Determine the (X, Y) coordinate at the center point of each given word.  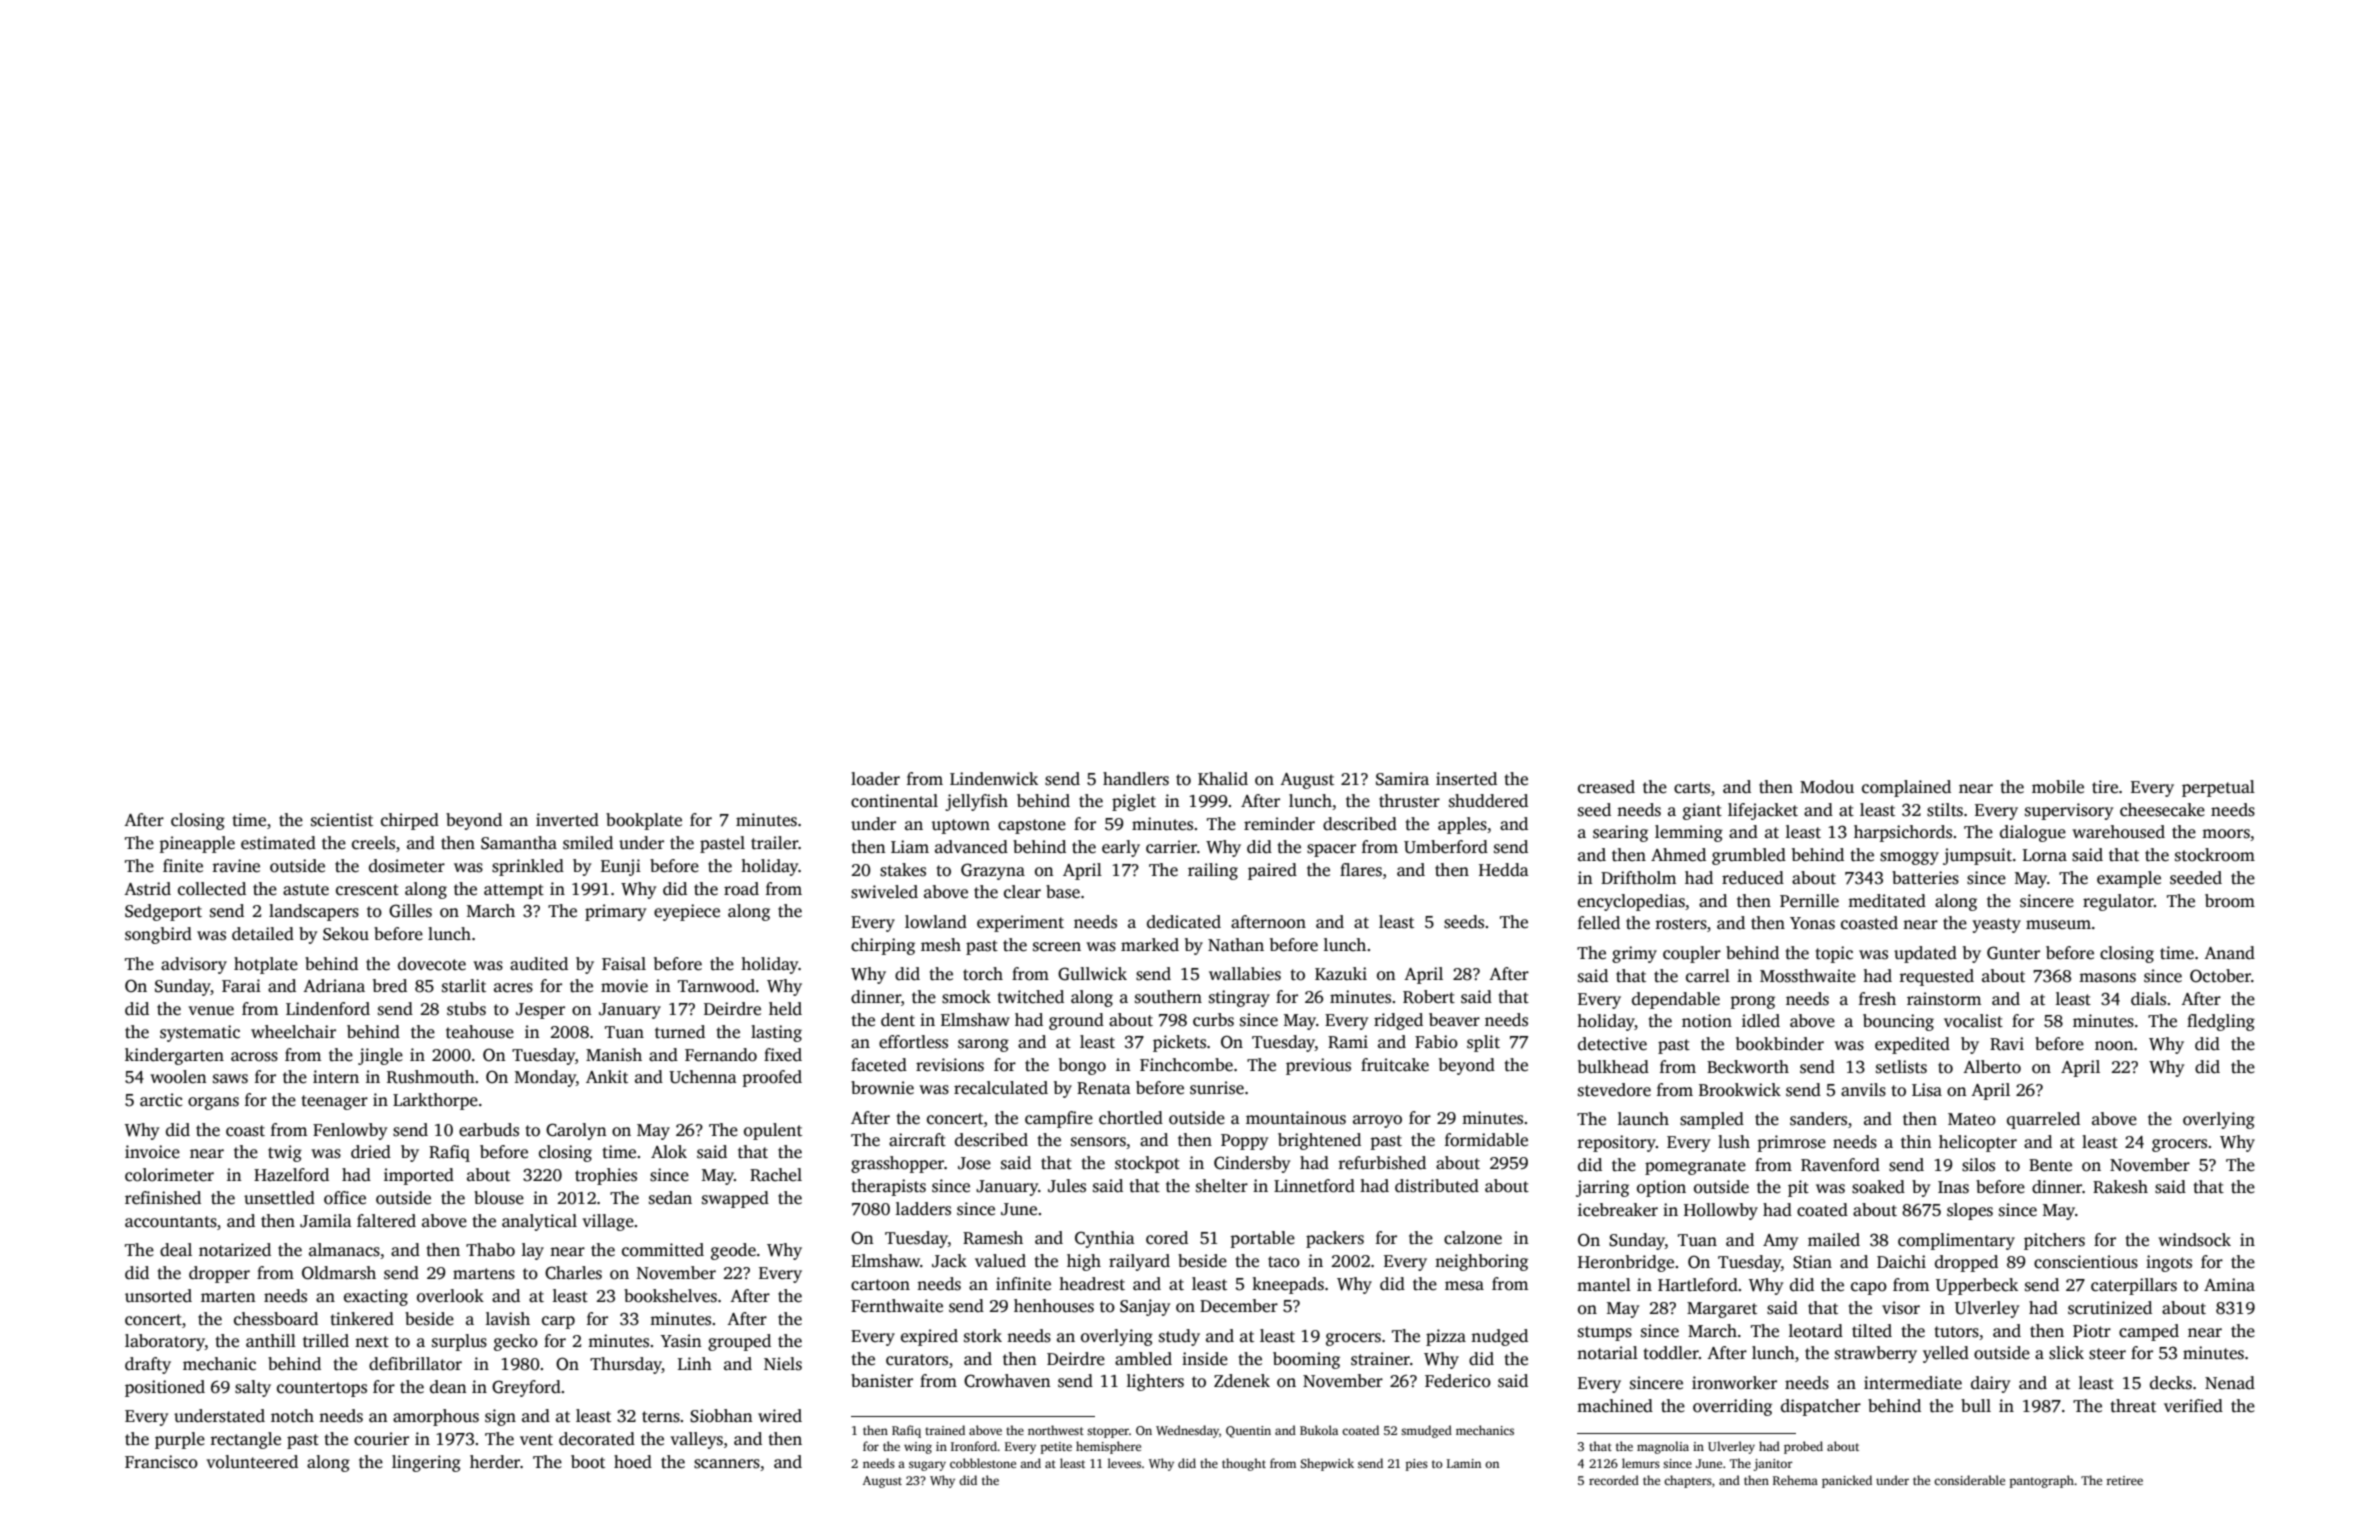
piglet (1134, 802)
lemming (1689, 833)
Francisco (161, 1462)
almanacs (344, 1250)
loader (875, 779)
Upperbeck (1977, 1286)
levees (1124, 1463)
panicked (1847, 1481)
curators (917, 1360)
